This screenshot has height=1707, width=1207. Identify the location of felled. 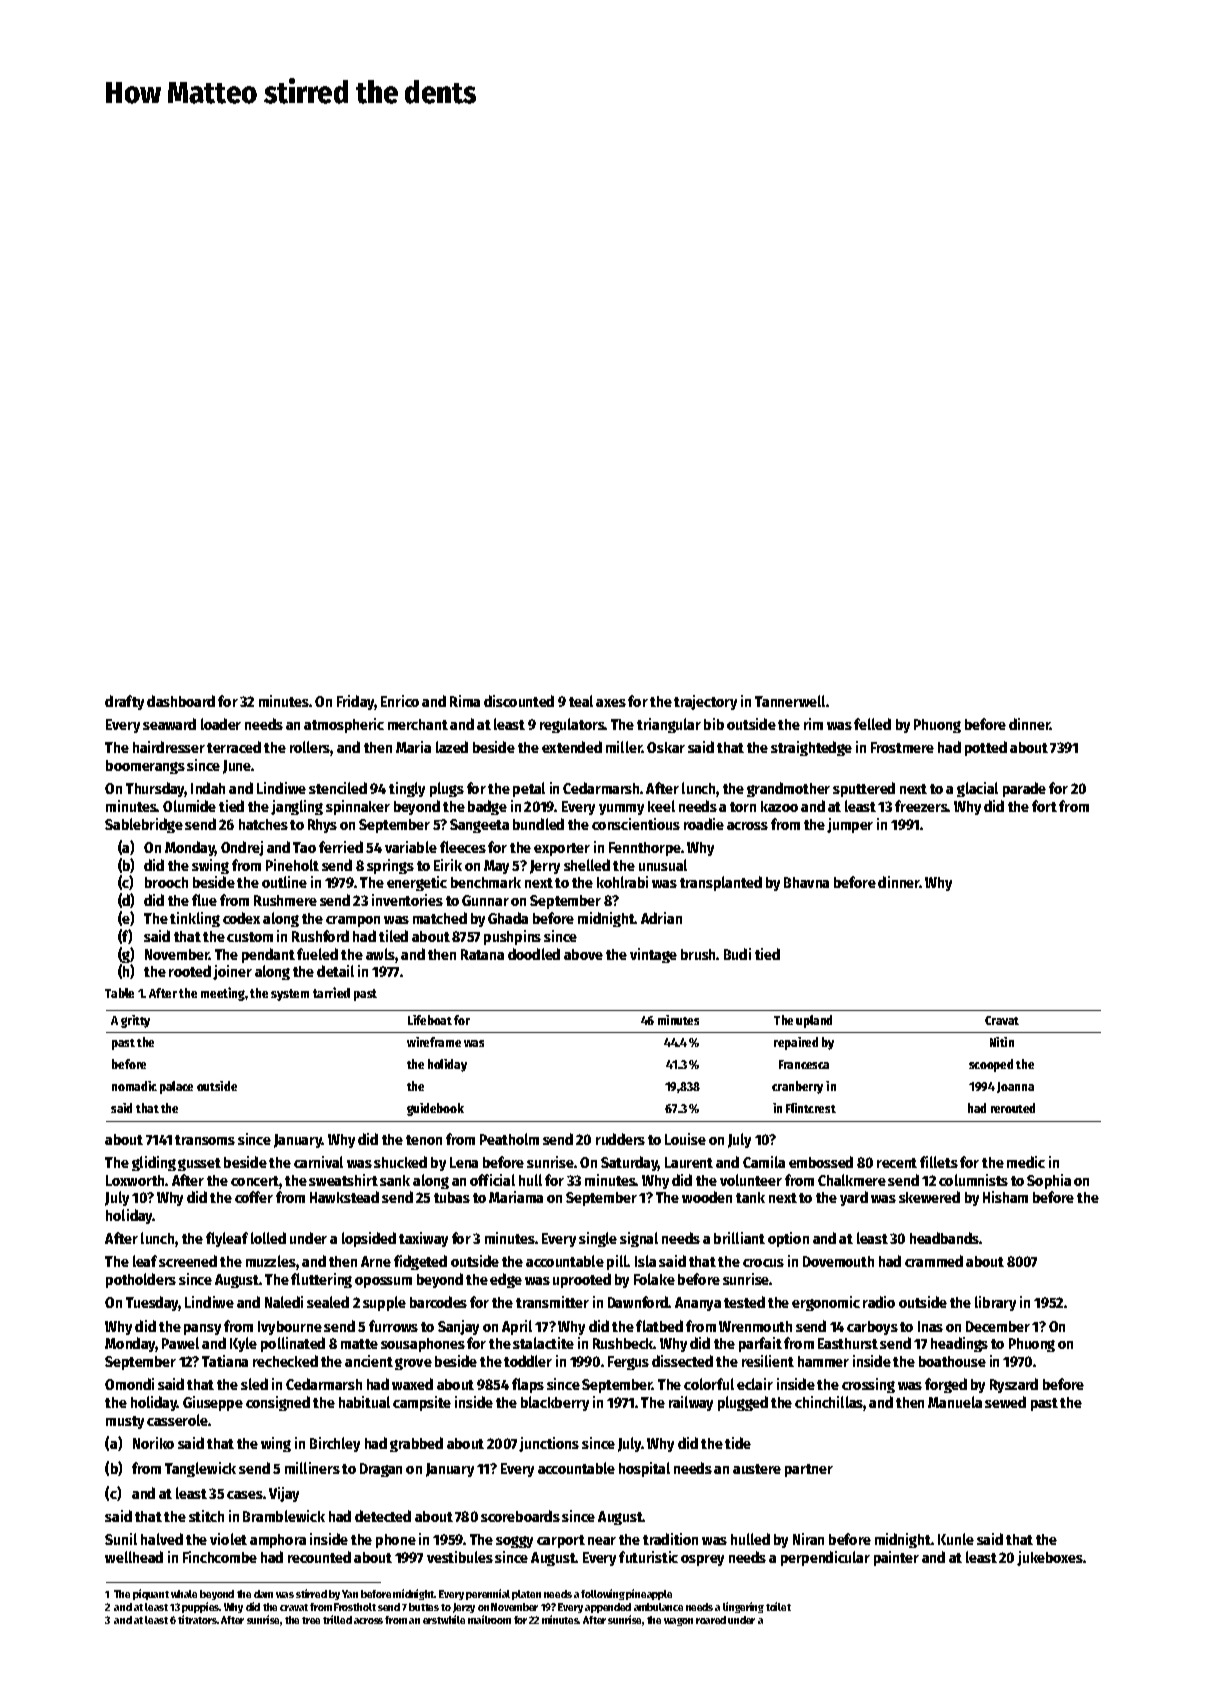
(872, 724).
